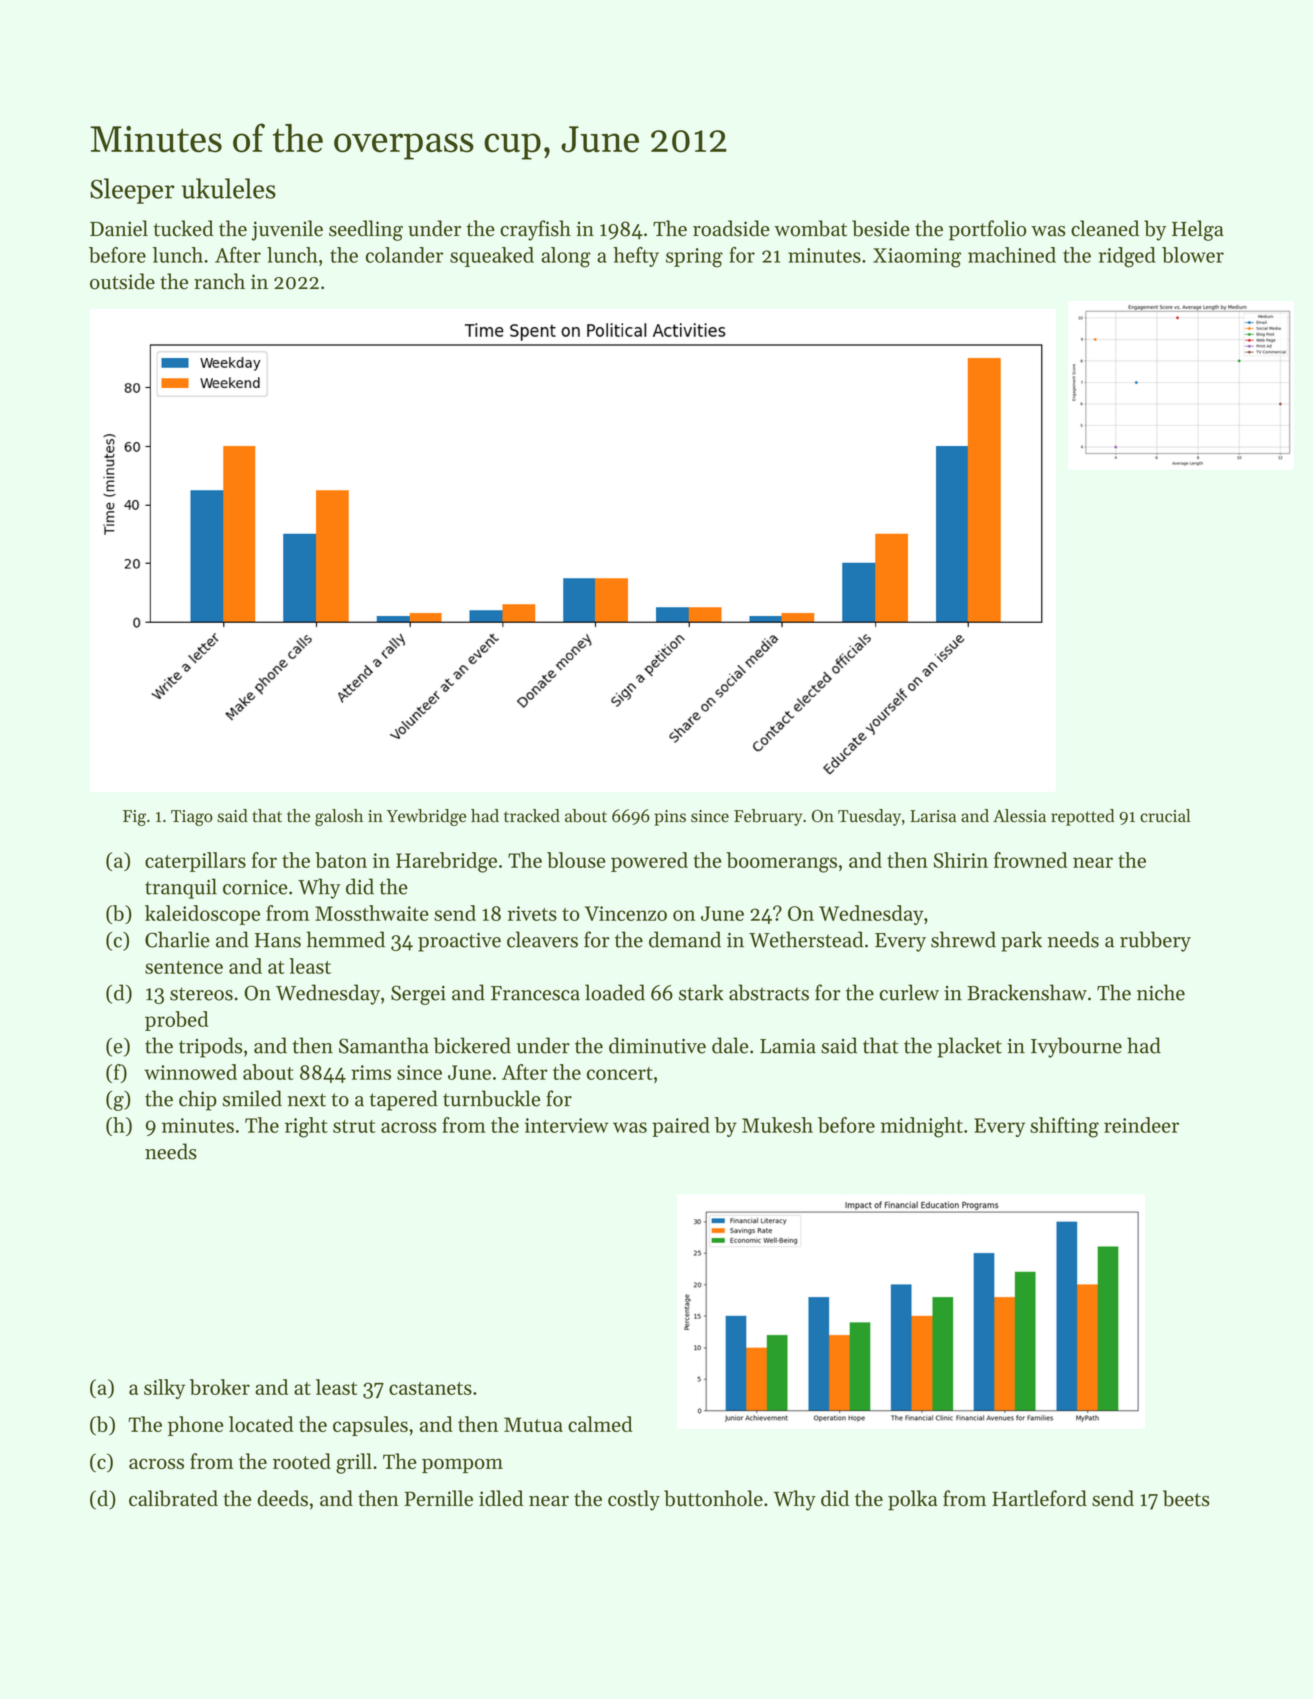 Image resolution: width=1313 pixels, height=1699 pixels. I want to click on along, so click(566, 257).
